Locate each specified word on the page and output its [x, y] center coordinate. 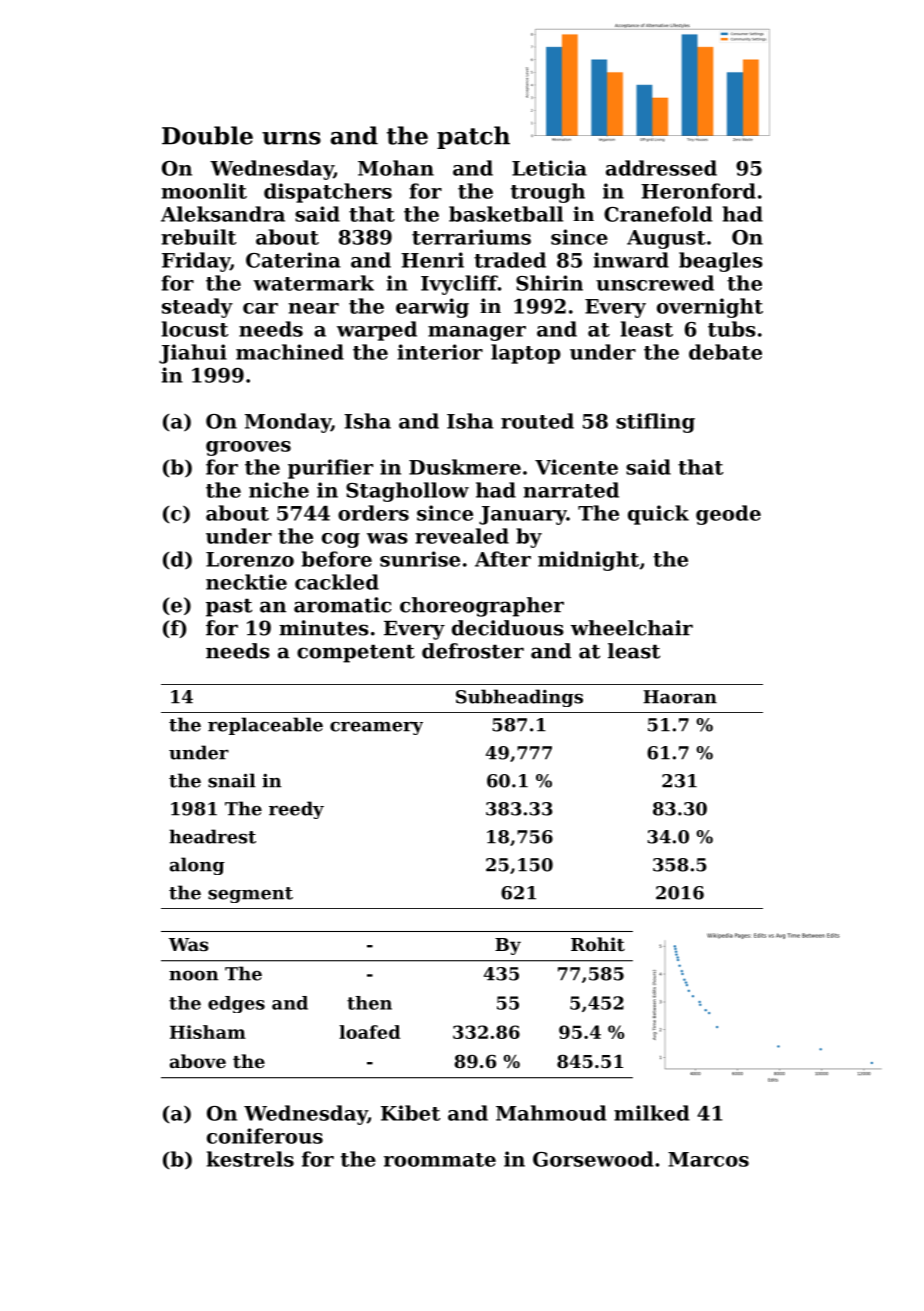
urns [291, 138]
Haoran [680, 697]
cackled [337, 582]
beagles [721, 262]
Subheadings [519, 698]
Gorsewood [593, 1159]
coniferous [265, 1136]
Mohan [396, 168]
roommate [440, 1160]
